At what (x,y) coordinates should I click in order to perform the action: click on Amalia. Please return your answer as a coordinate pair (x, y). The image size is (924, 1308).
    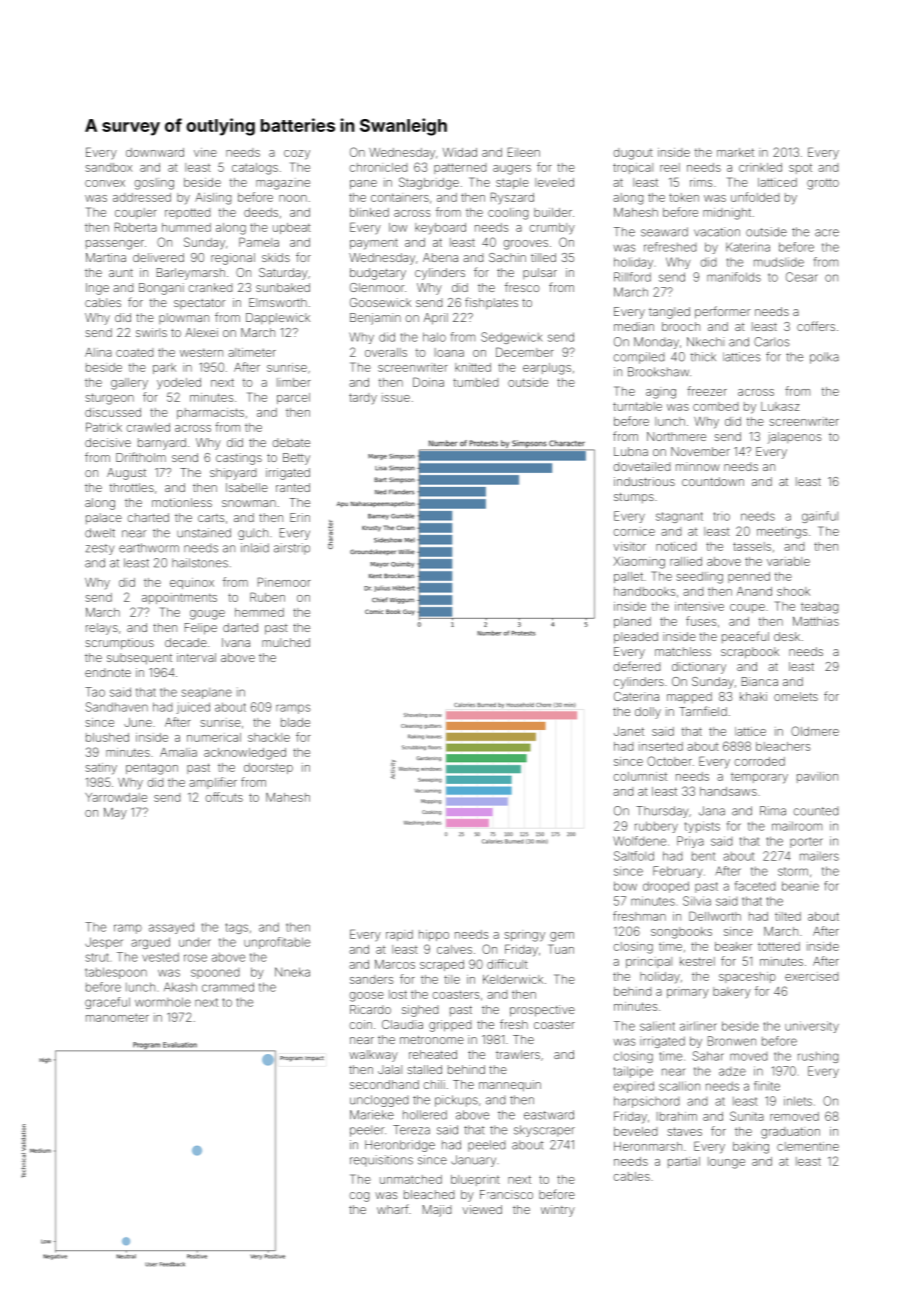
    Looking at the image, I should click on (178, 752).
